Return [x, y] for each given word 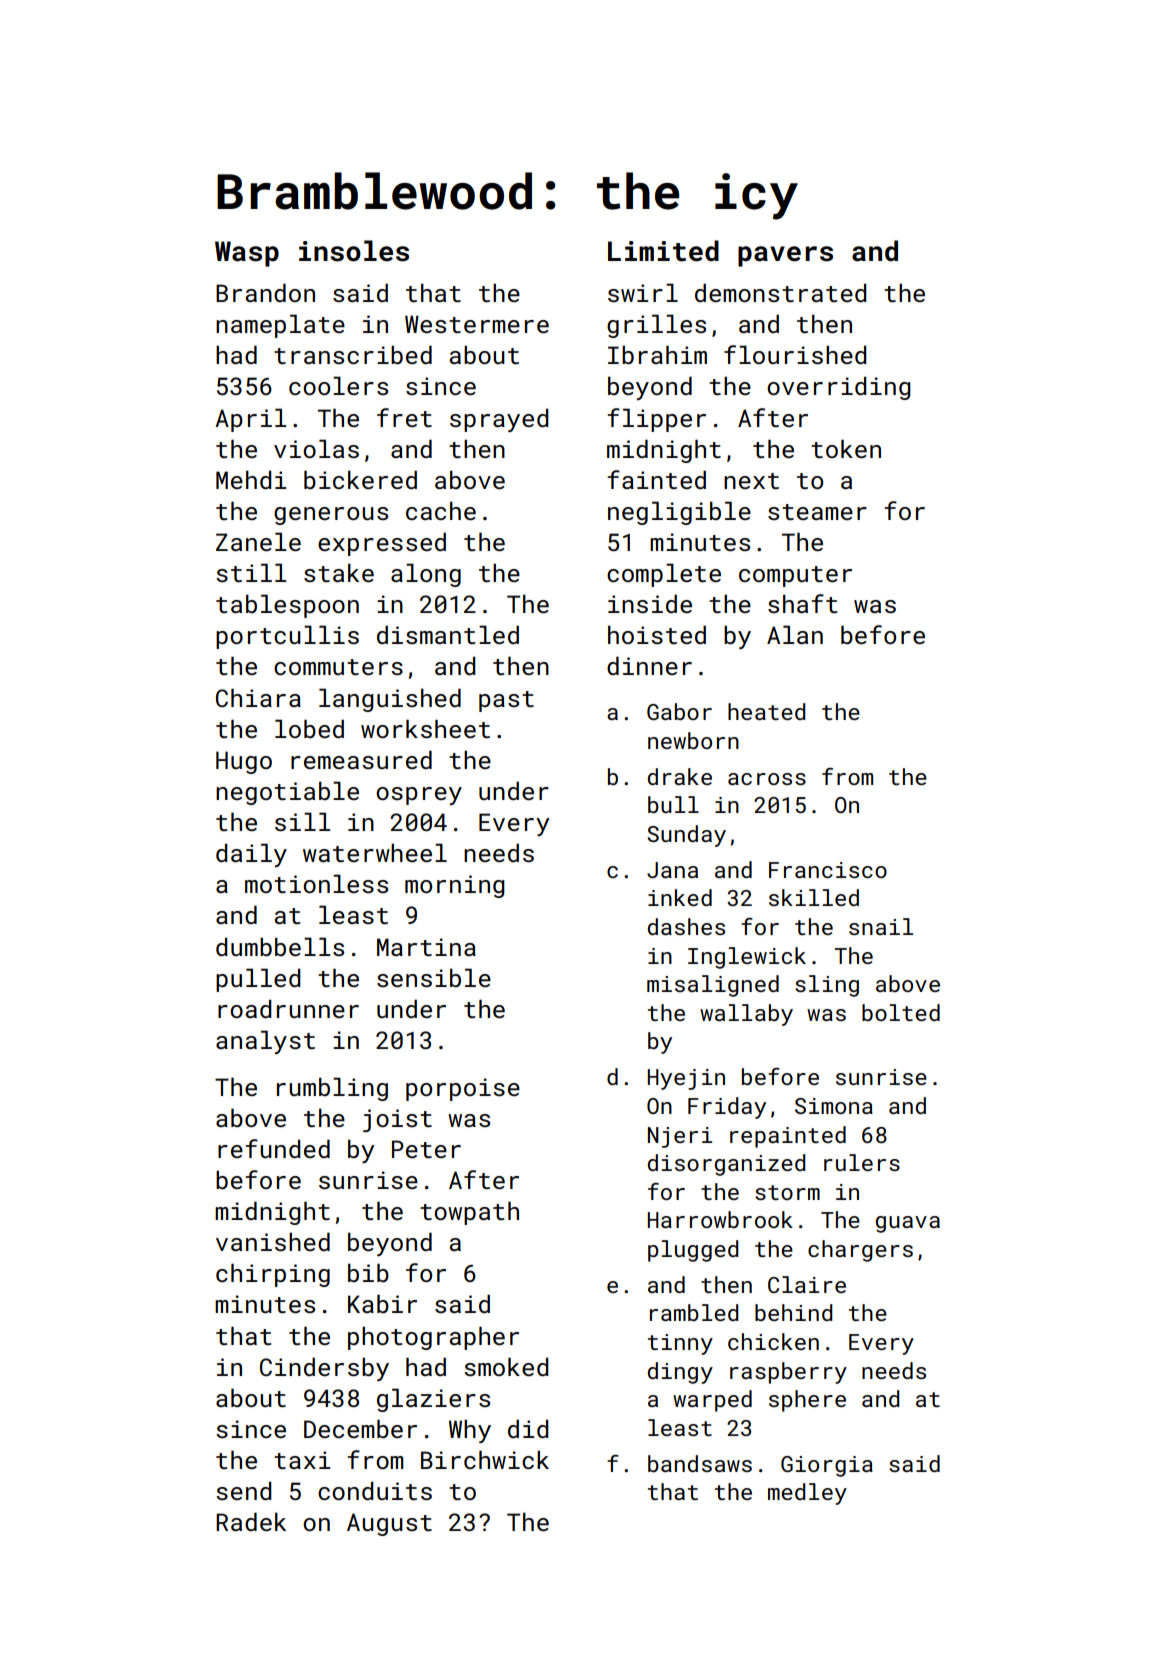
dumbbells [280, 946]
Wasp [247, 254]
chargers [860, 1251]
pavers [785, 256]
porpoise [463, 1089]
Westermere [477, 324]
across [767, 779]
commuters [338, 667]
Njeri [680, 1137]
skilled [814, 897]
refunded [274, 1148]
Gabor [679, 711]
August [389, 1524]
